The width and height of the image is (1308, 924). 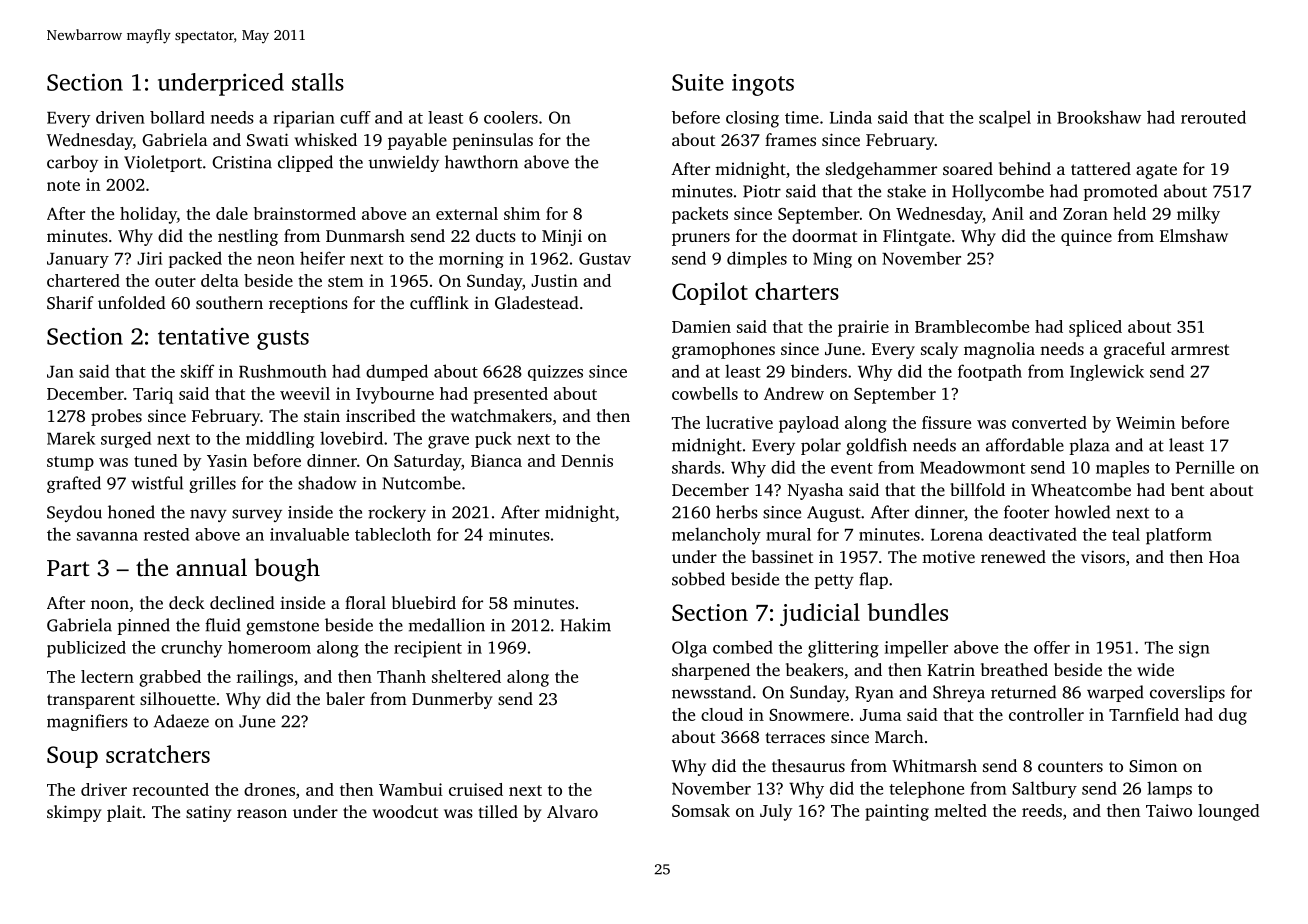 I want to click on fluid, so click(x=223, y=625).
